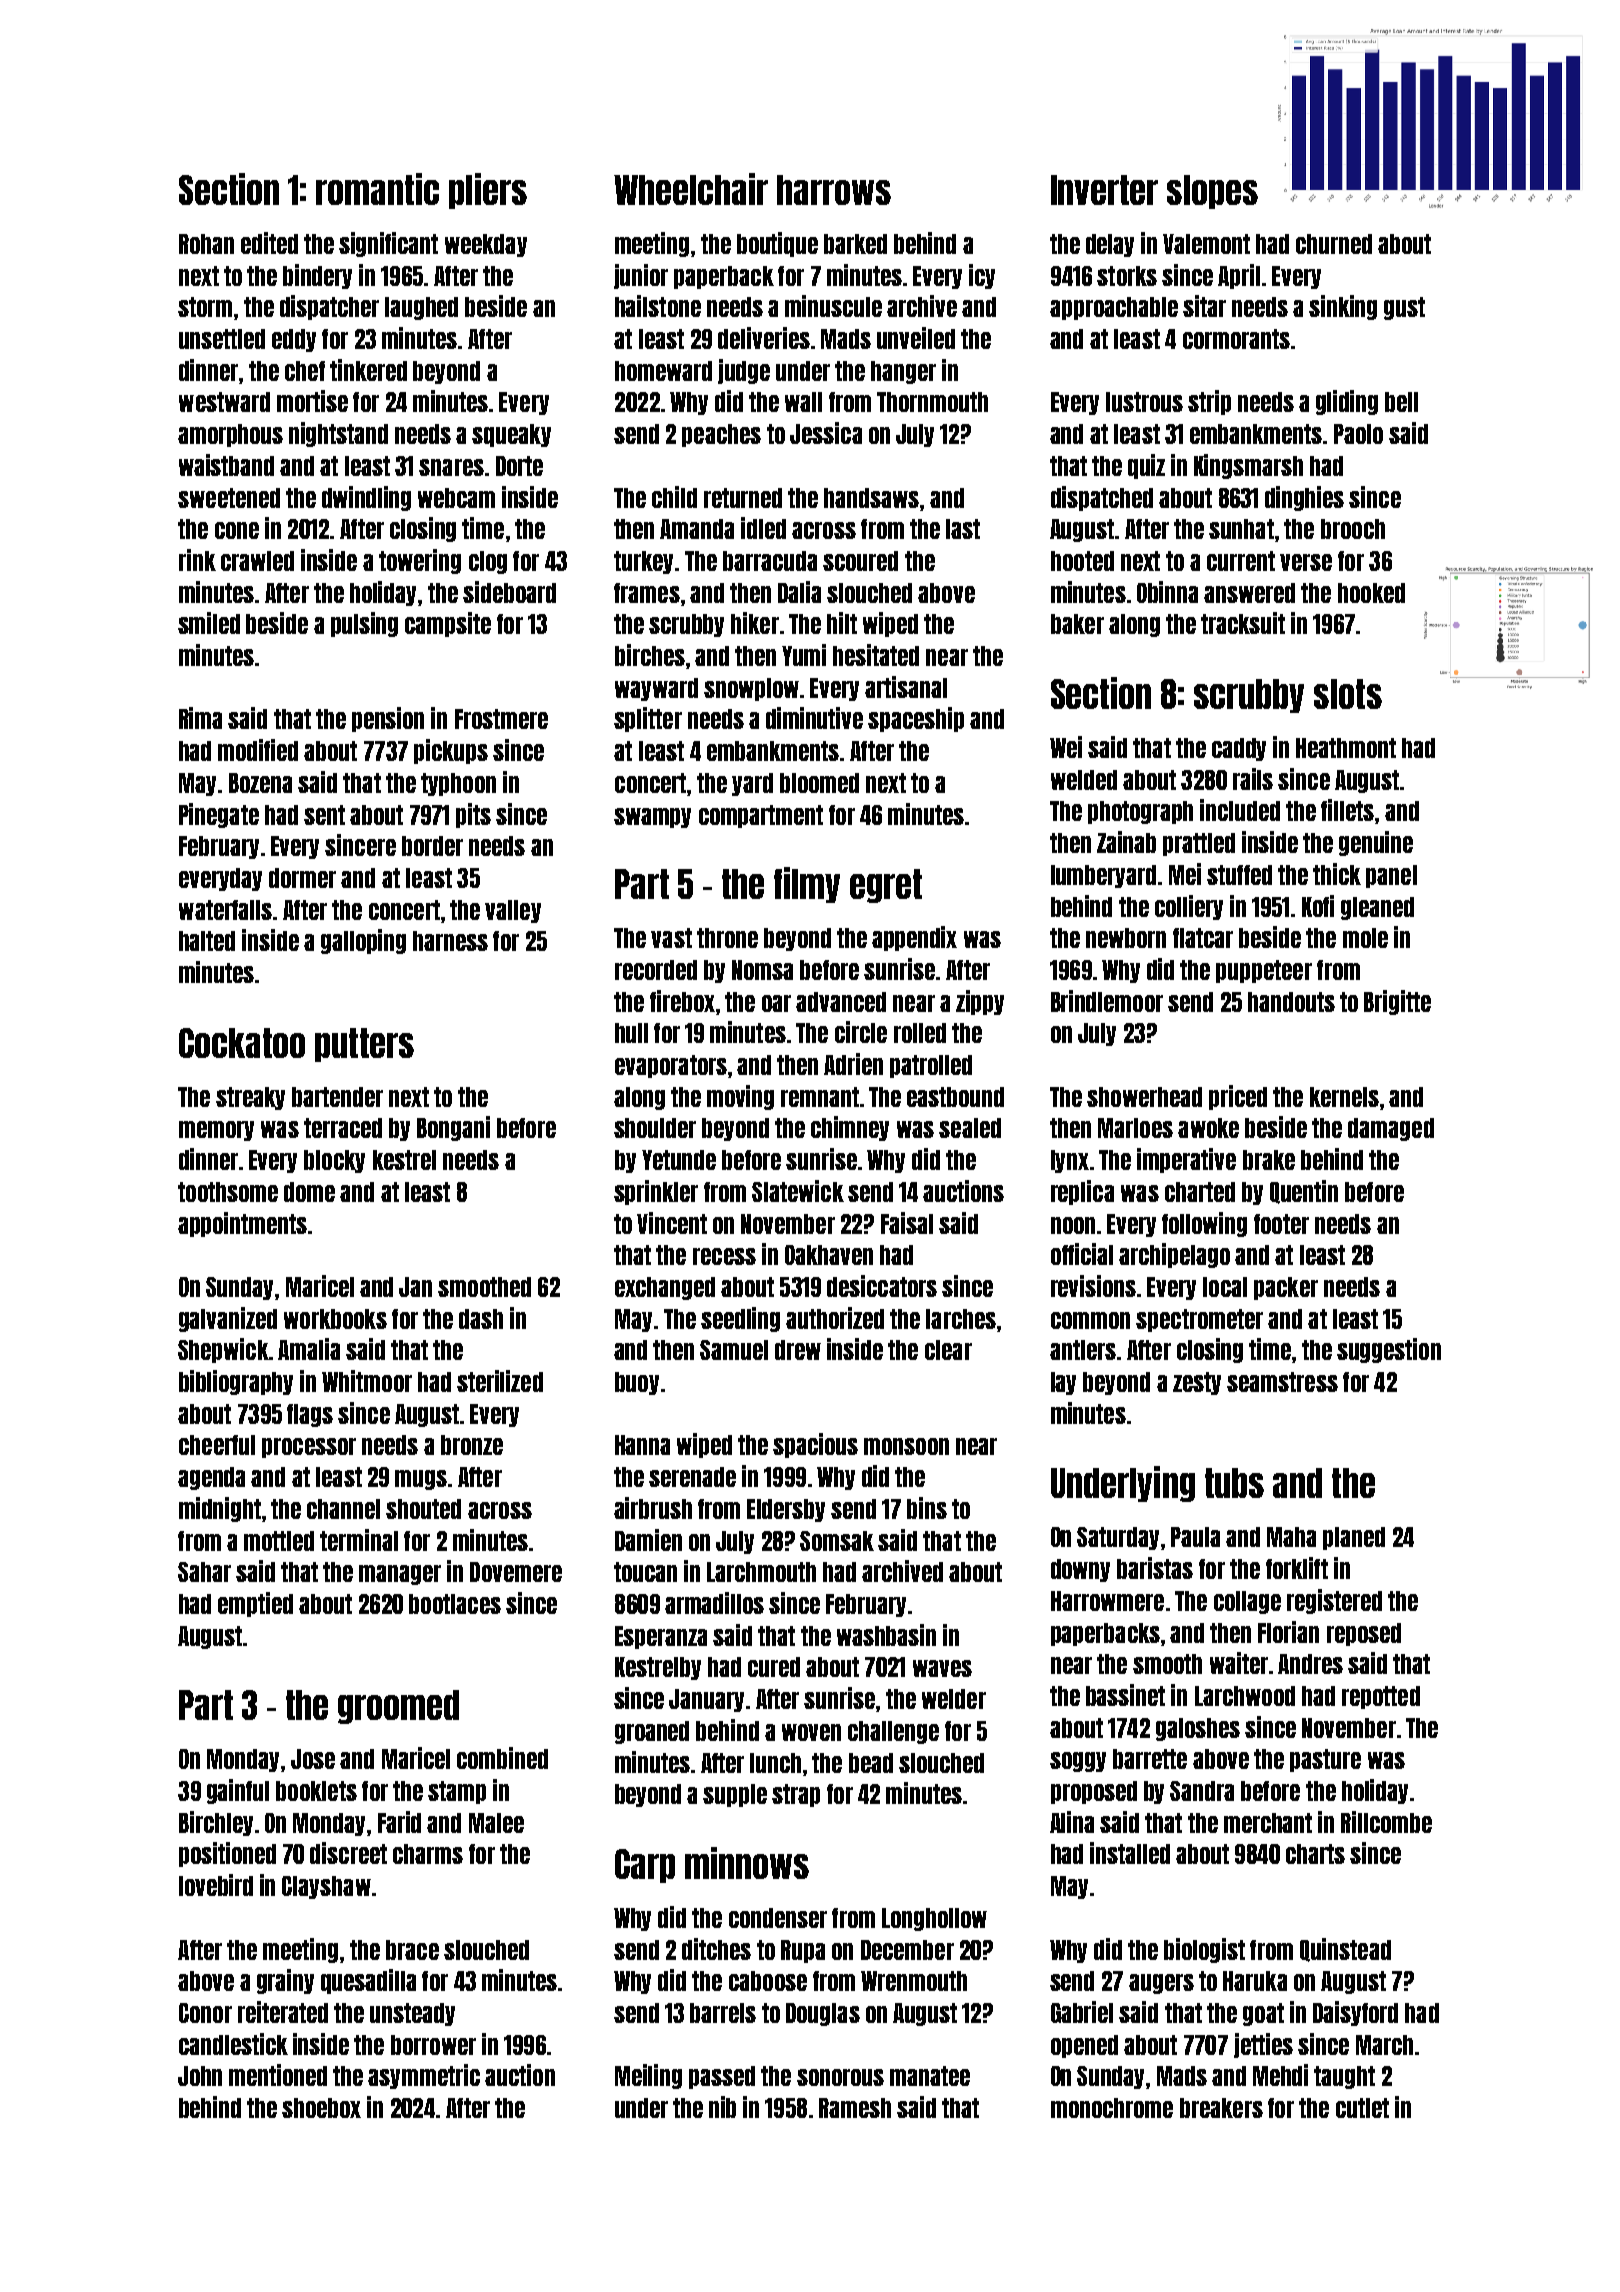  I want to click on toothsome, so click(228, 1192).
